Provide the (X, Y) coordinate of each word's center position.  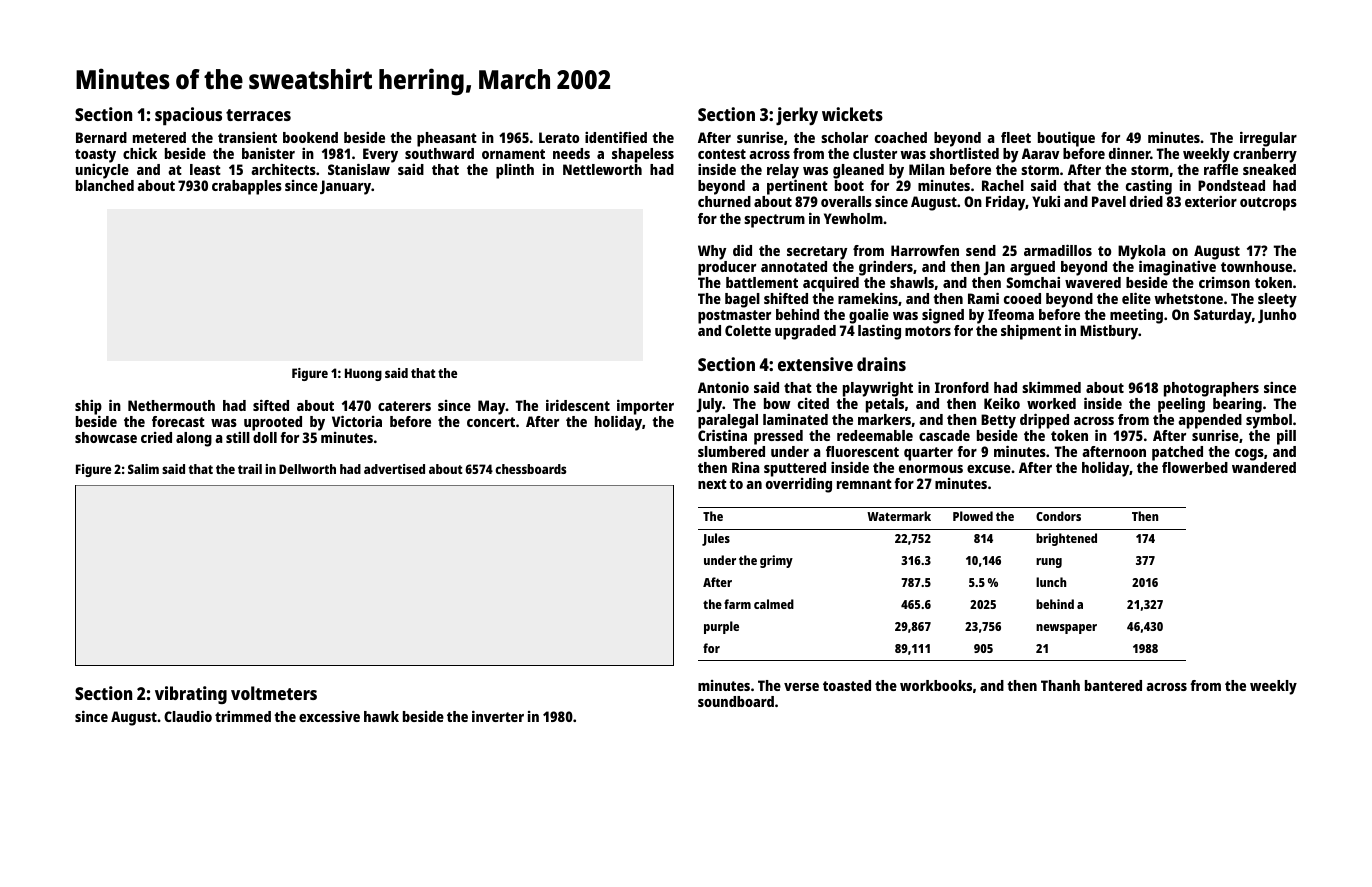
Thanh (1060, 685)
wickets (852, 114)
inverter (498, 716)
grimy (776, 561)
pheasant (447, 139)
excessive (329, 716)
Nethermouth (171, 405)
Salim (143, 469)
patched (1177, 453)
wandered (1264, 467)
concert (491, 422)
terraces (258, 115)
